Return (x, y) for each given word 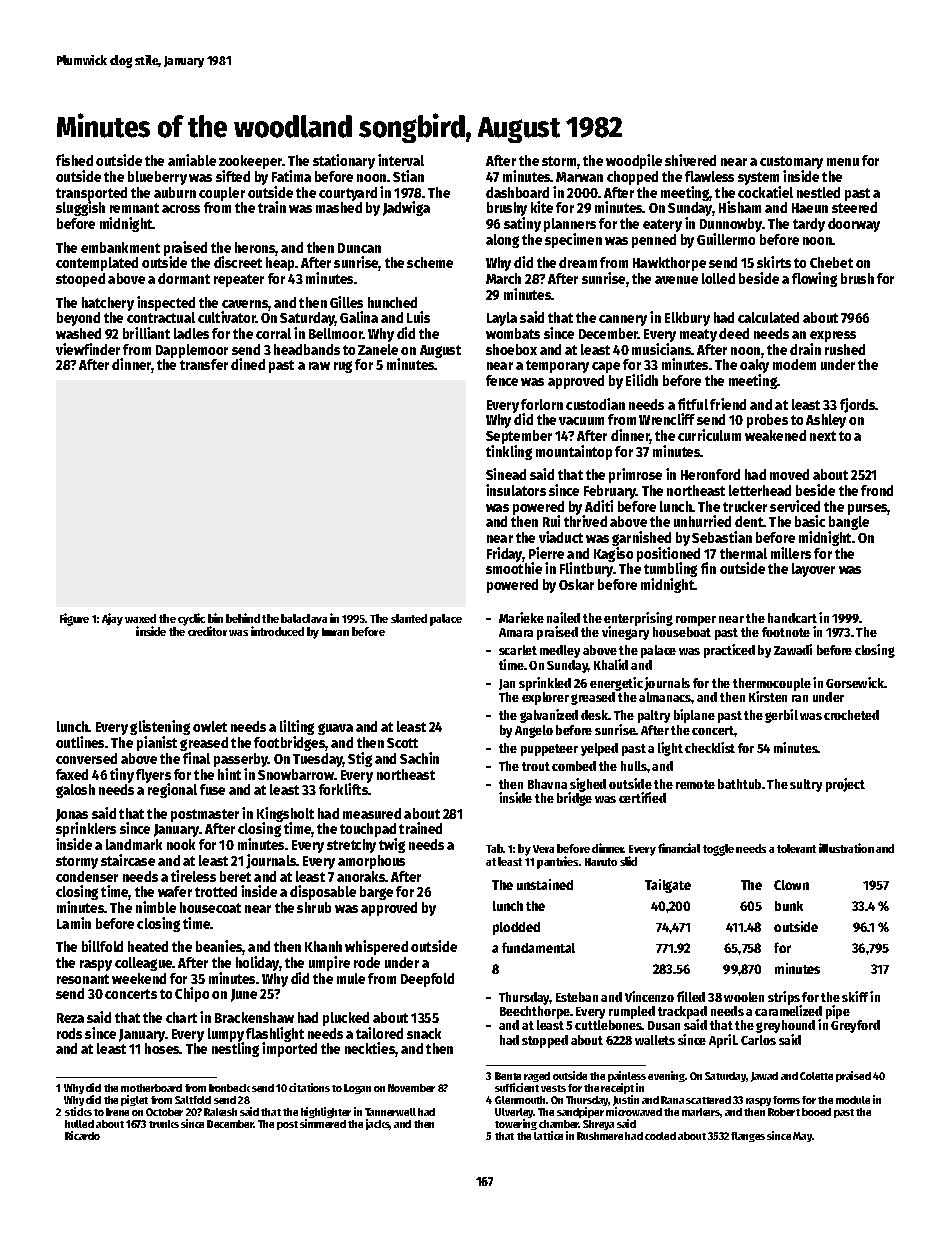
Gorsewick (855, 682)
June (244, 995)
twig (392, 846)
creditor (207, 631)
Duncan (359, 248)
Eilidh (642, 380)
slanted (409, 618)
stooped (80, 280)
